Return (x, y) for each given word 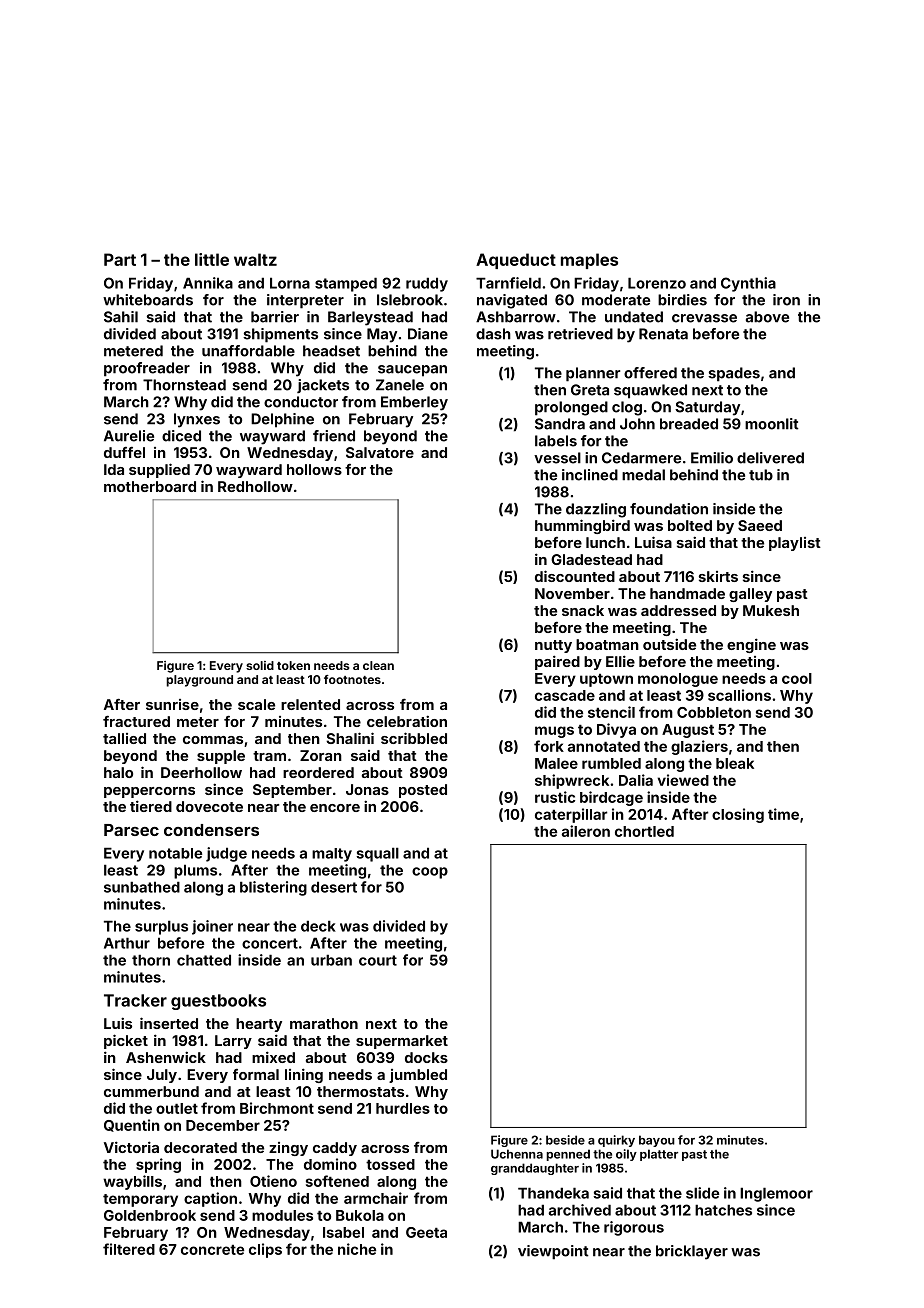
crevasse (704, 318)
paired (557, 662)
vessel (557, 458)
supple (221, 757)
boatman (607, 644)
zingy (288, 1149)
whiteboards (148, 300)
